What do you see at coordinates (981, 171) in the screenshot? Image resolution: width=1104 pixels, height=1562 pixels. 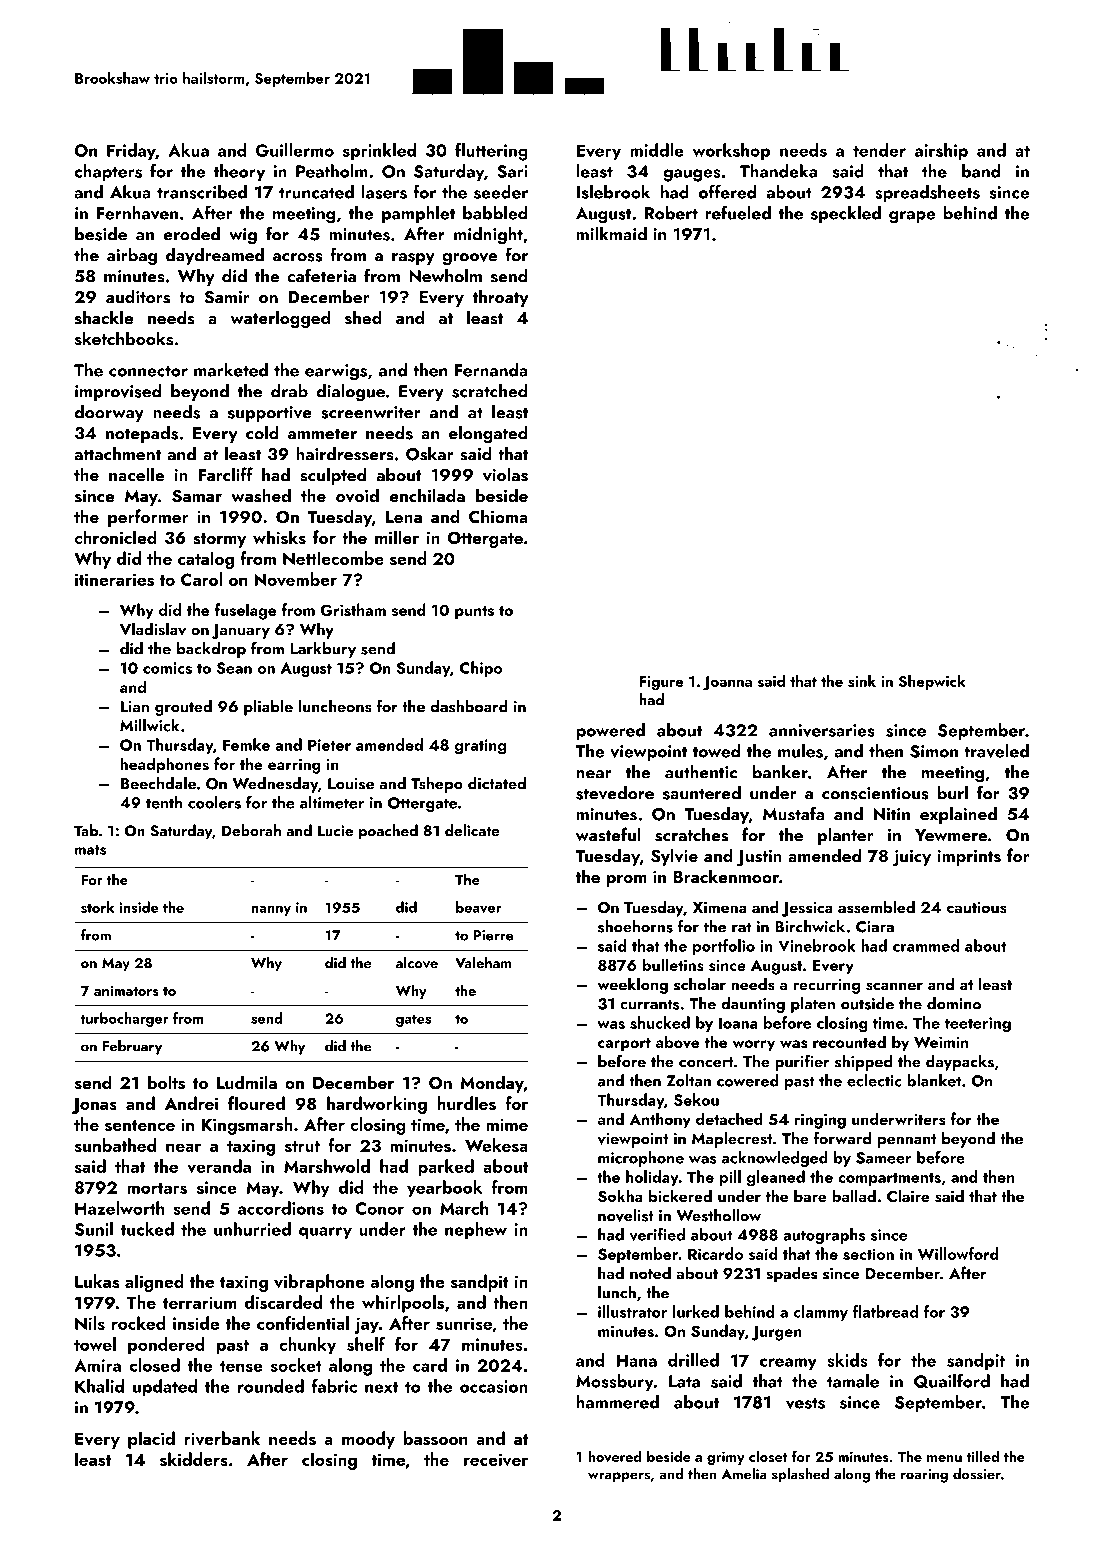 I see `band` at bounding box center [981, 171].
